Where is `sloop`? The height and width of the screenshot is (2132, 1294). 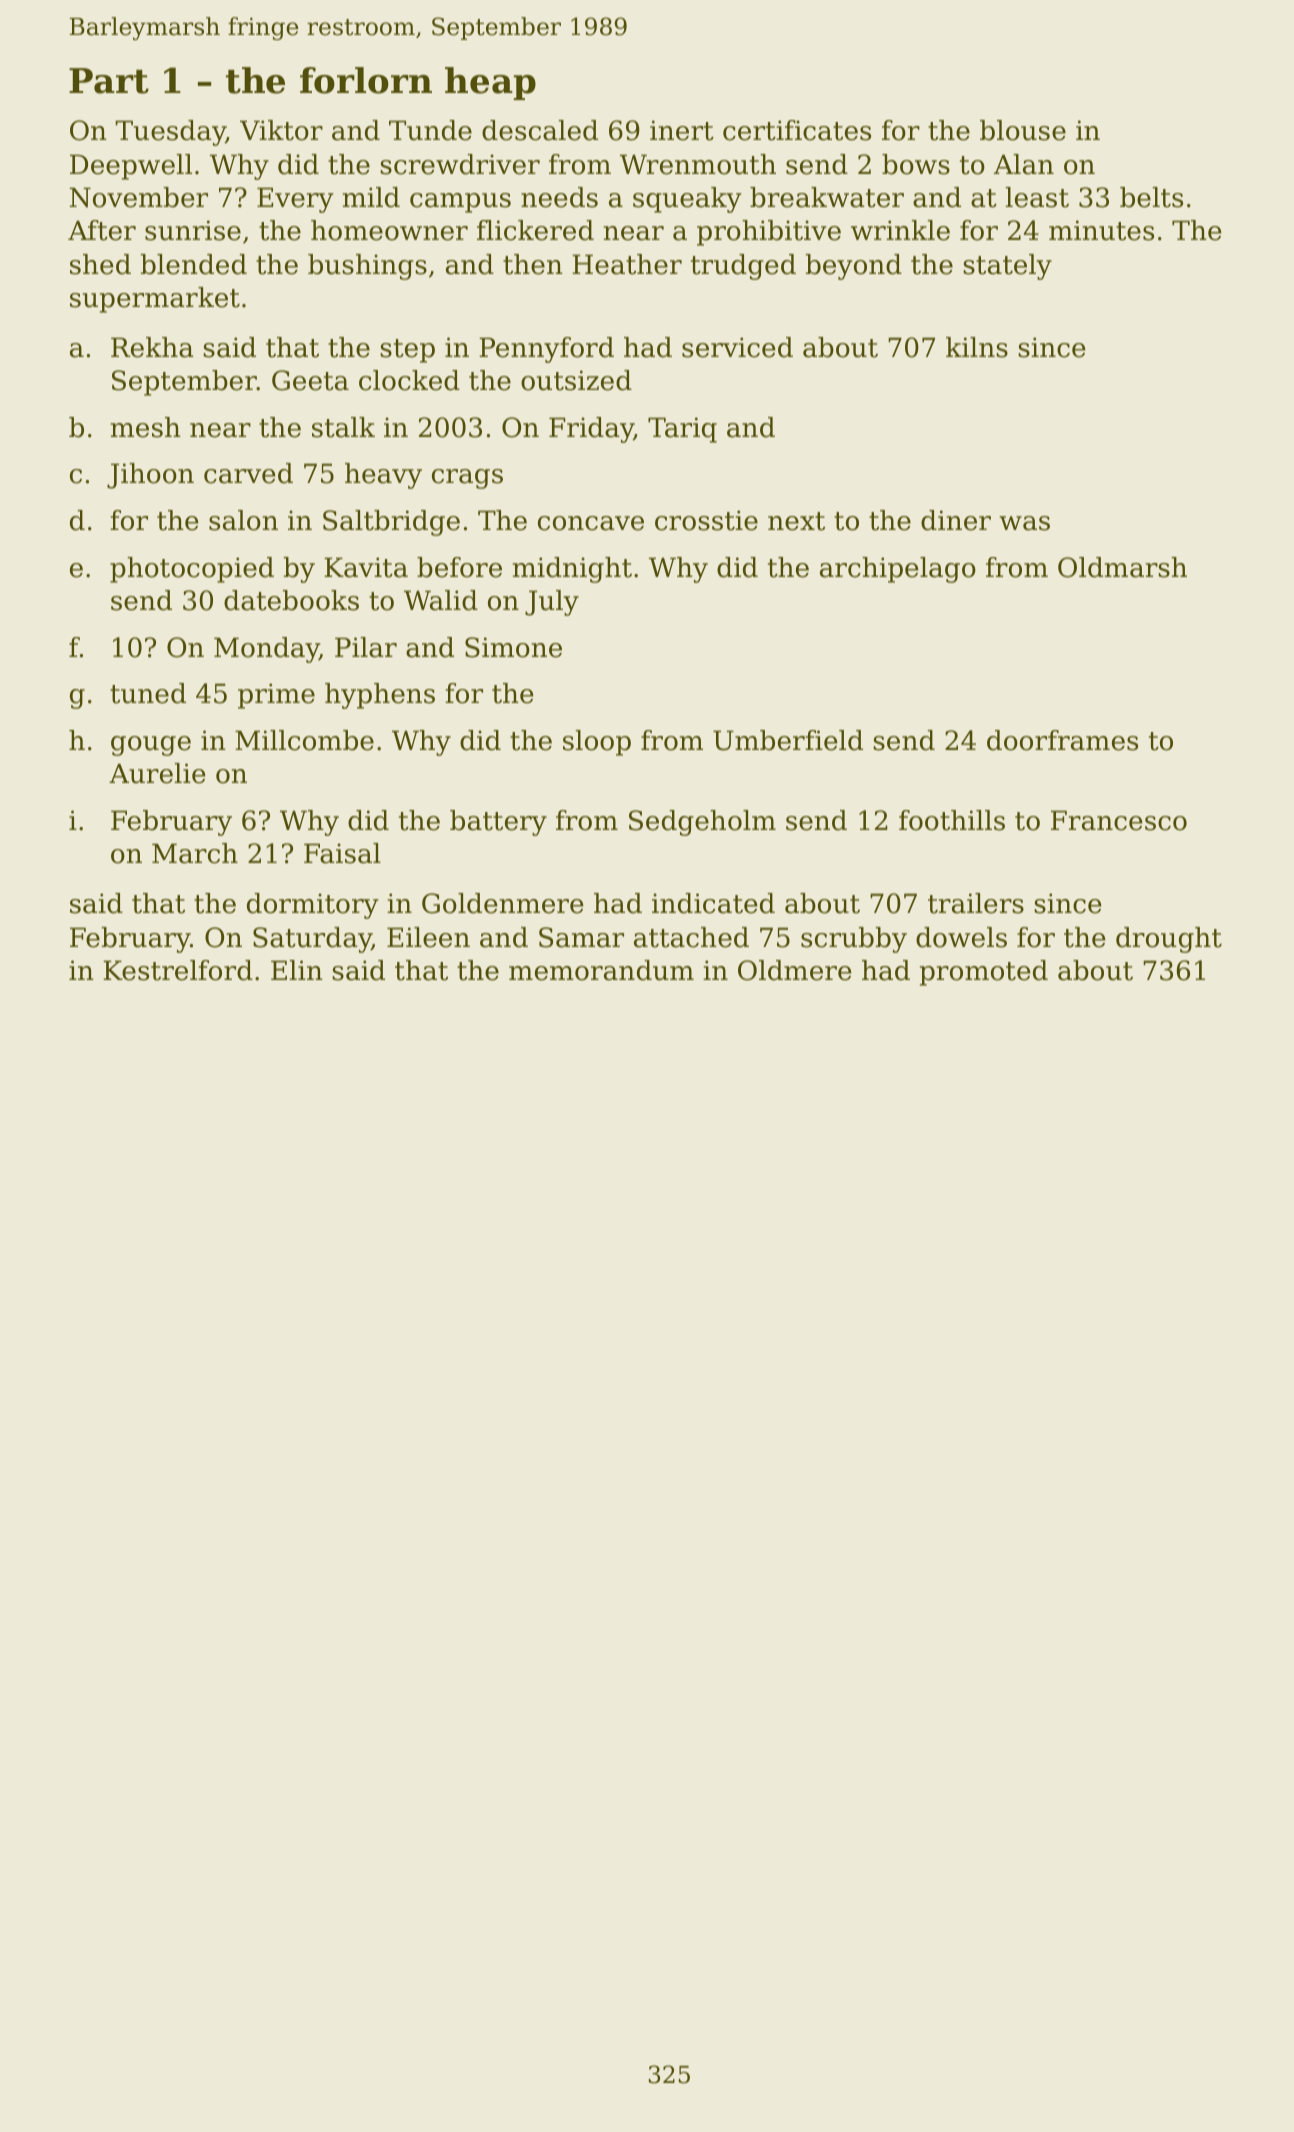
sloop is located at coordinates (597, 743).
